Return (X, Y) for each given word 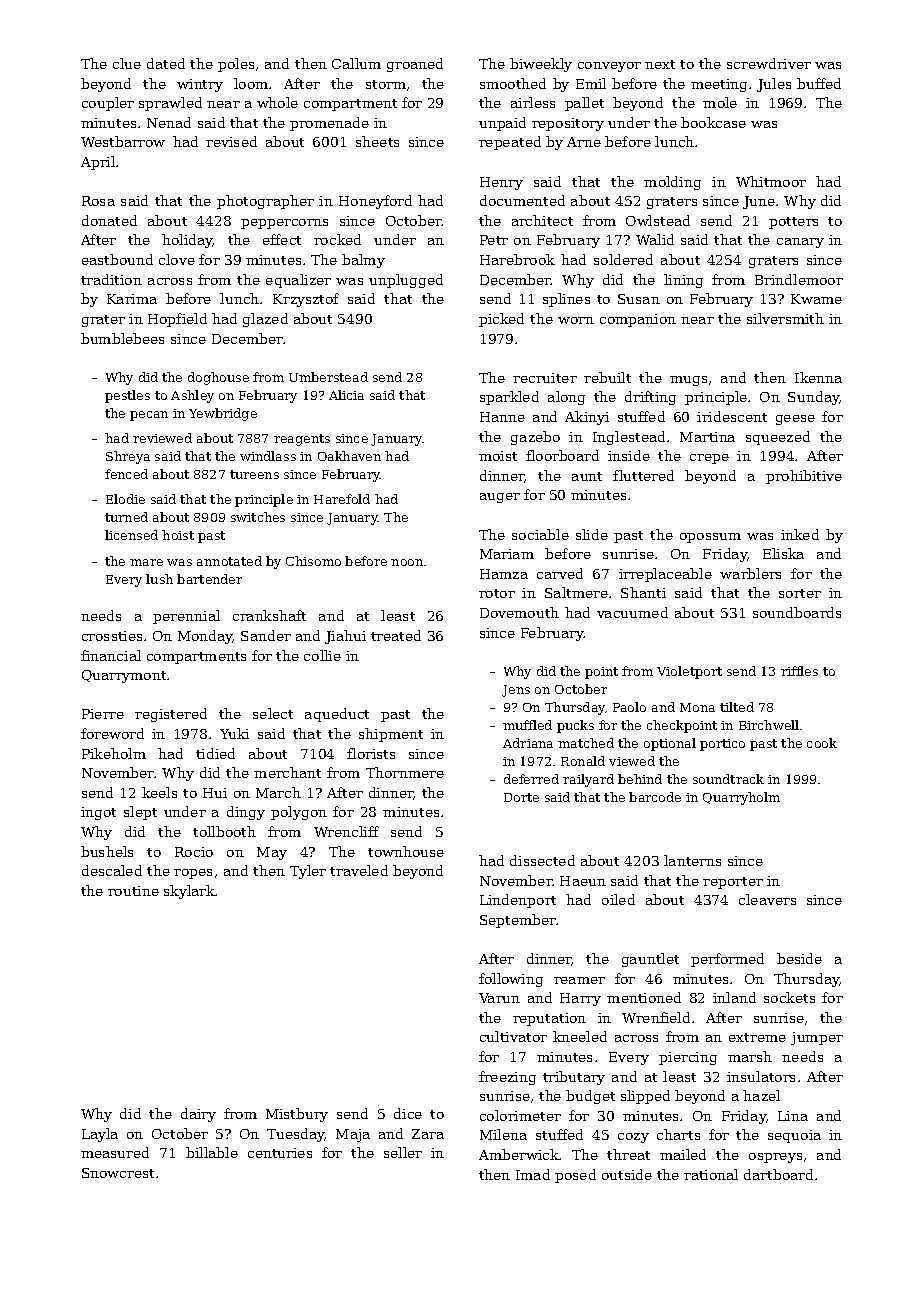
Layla (100, 1135)
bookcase (713, 122)
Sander (266, 635)
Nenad (169, 122)
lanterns (692, 860)
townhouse (406, 851)
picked (501, 320)
